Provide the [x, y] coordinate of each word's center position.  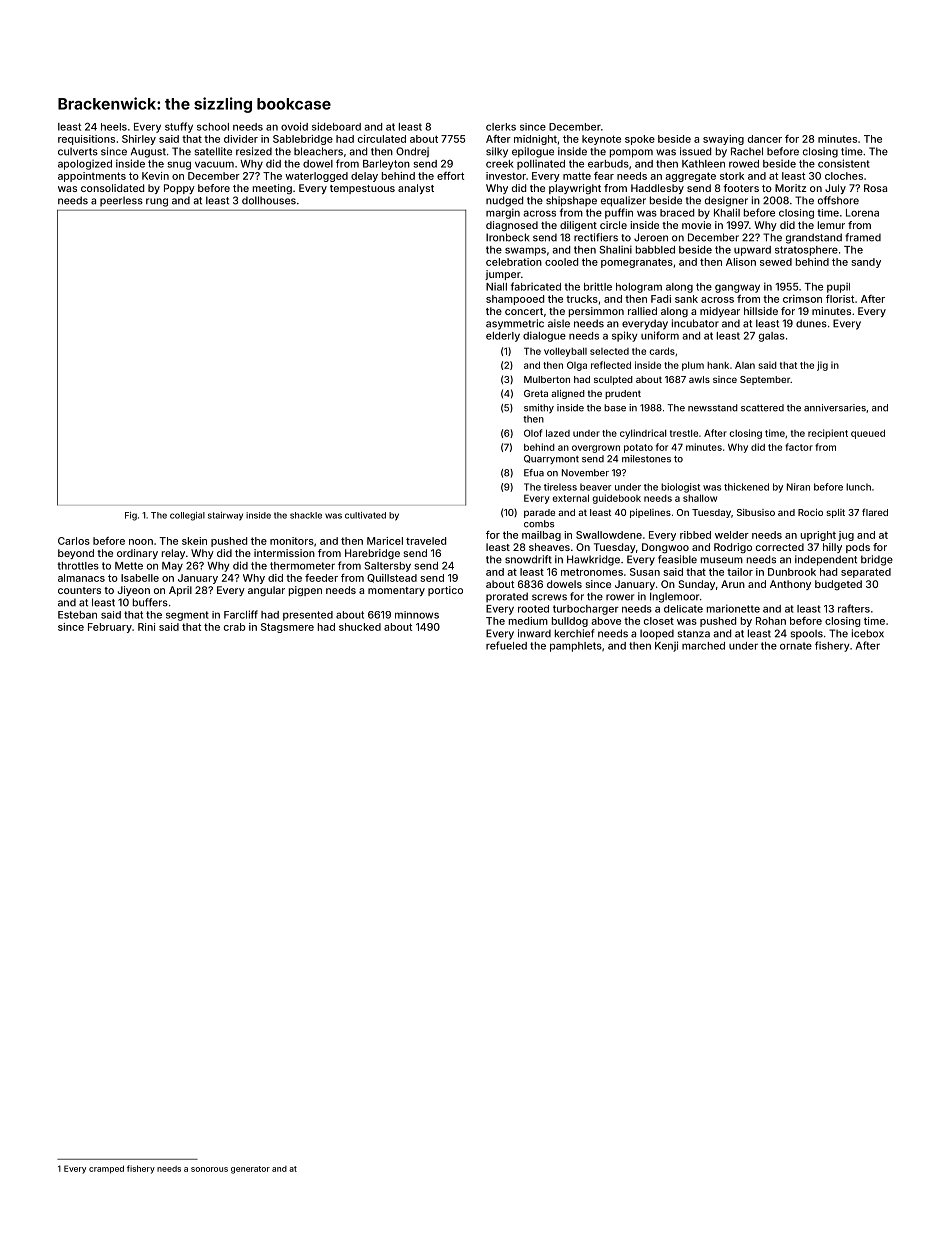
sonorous [209, 1169]
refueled [506, 645]
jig [822, 366]
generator [250, 1170]
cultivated [365, 515]
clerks [501, 127]
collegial [187, 516]
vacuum [214, 164]
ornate [796, 646]
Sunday [696, 585]
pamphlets [576, 647]
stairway [225, 516]
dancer [765, 139]
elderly [503, 337]
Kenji [666, 646]
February [110, 628]
